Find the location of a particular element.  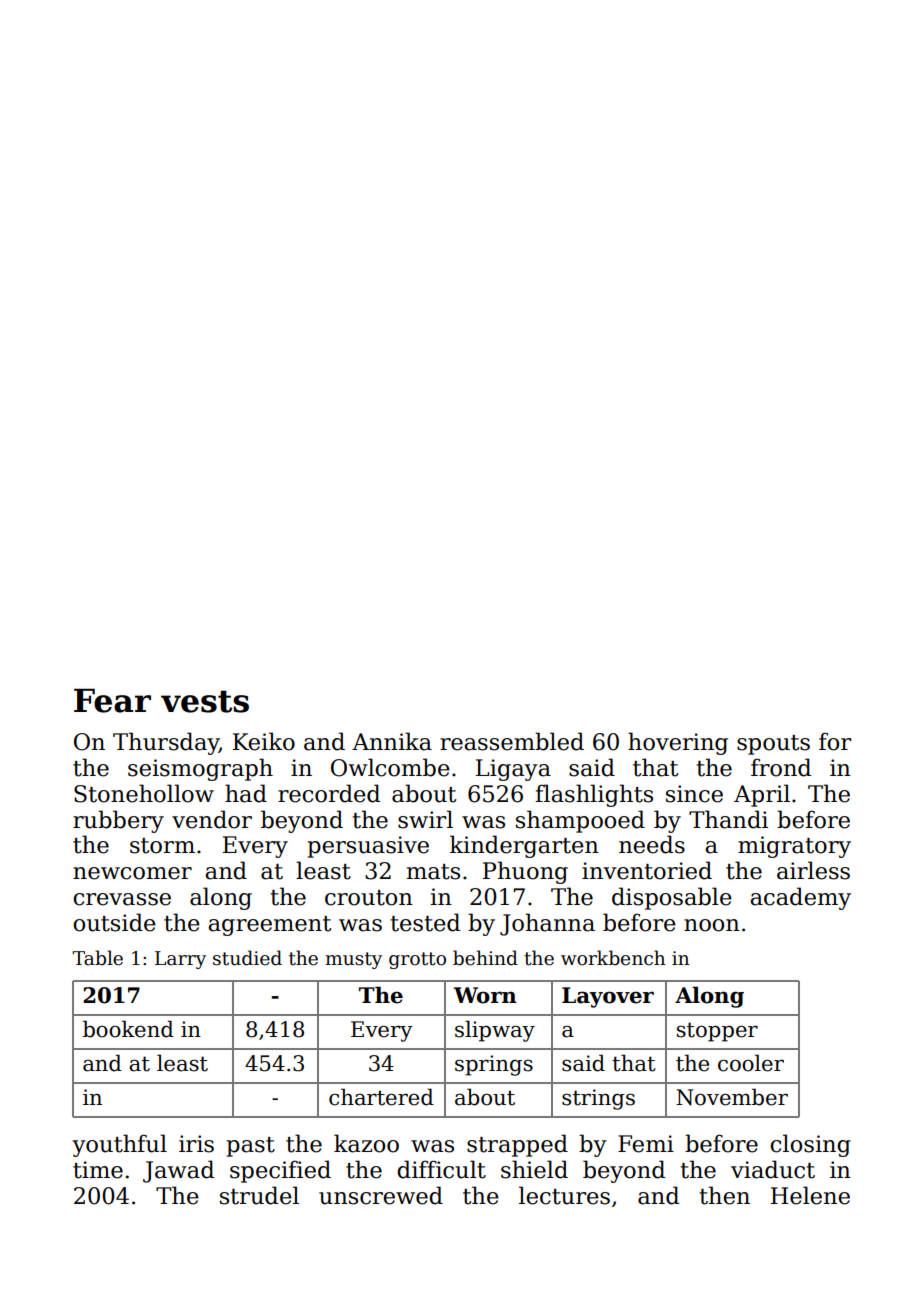

strapped is located at coordinates (517, 1145).
